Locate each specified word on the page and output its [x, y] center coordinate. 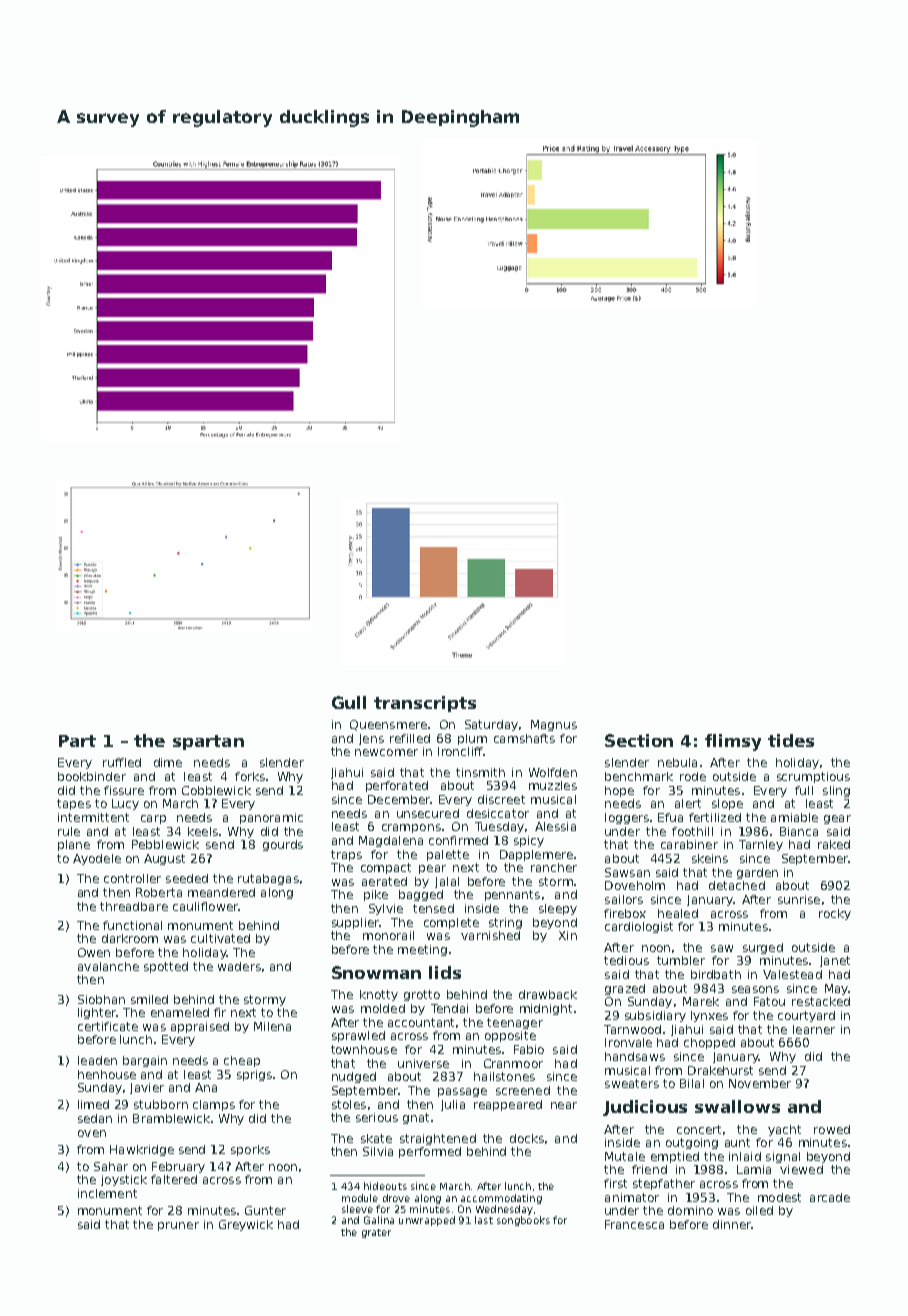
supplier [356, 923]
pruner [178, 1226]
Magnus [554, 725]
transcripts [425, 704]
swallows [737, 1106]
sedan [95, 1118]
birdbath [716, 974]
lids [445, 972]
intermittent [93, 817]
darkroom [130, 938]
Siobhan [101, 999]
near [564, 1105]
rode [693, 776]
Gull [349, 702]
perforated [397, 786]
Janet [835, 961]
